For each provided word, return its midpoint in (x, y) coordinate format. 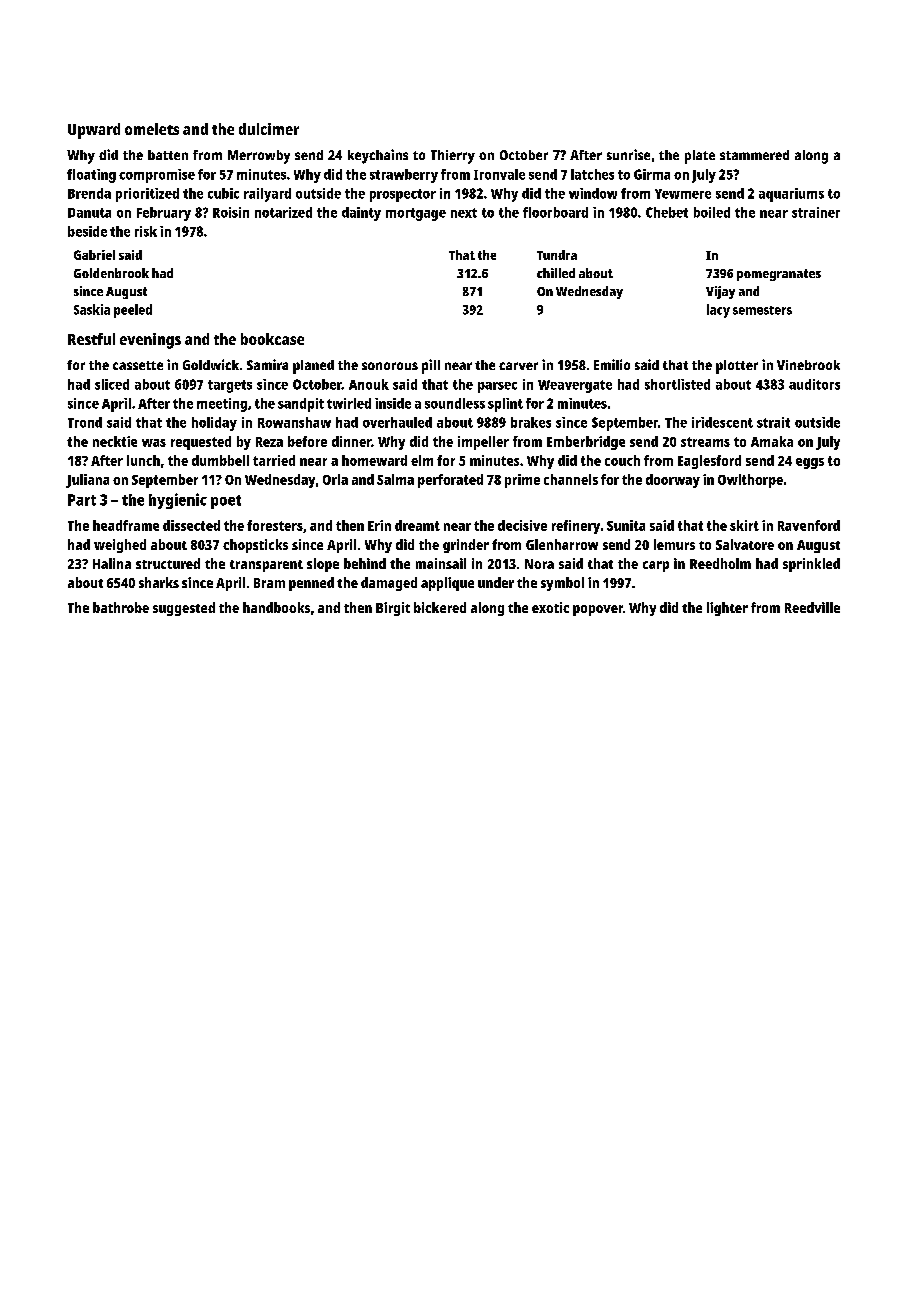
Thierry (453, 157)
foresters (275, 525)
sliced (112, 384)
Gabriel (94, 255)
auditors (814, 384)
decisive (522, 525)
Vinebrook (808, 365)
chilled (556, 273)
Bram (269, 583)
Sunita (626, 525)
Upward (94, 131)
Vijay (720, 292)
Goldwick (211, 364)
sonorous (390, 366)
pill (431, 366)
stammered (754, 155)
